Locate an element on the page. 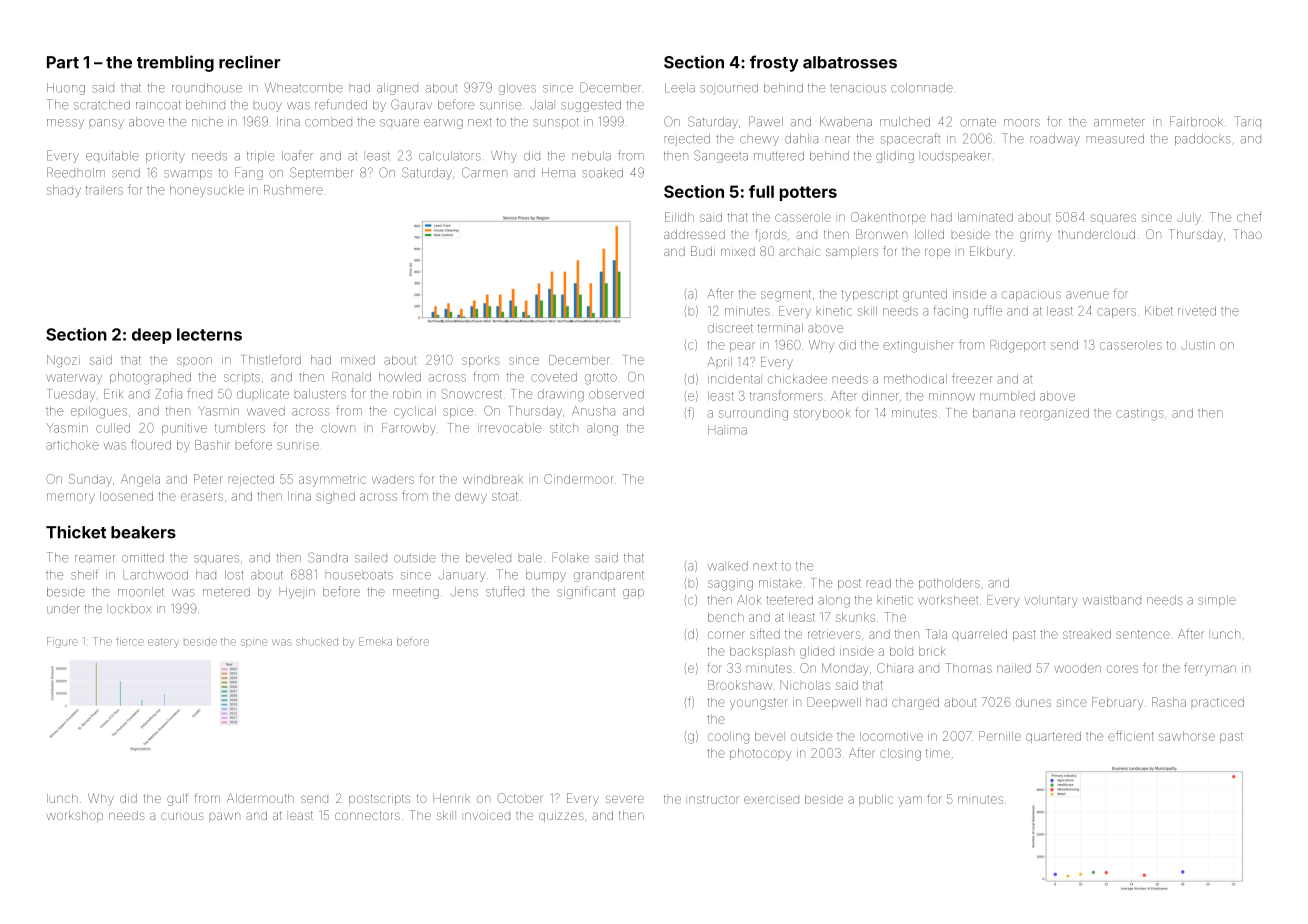 This page has width=1308, height=924. corner is located at coordinates (726, 635).
